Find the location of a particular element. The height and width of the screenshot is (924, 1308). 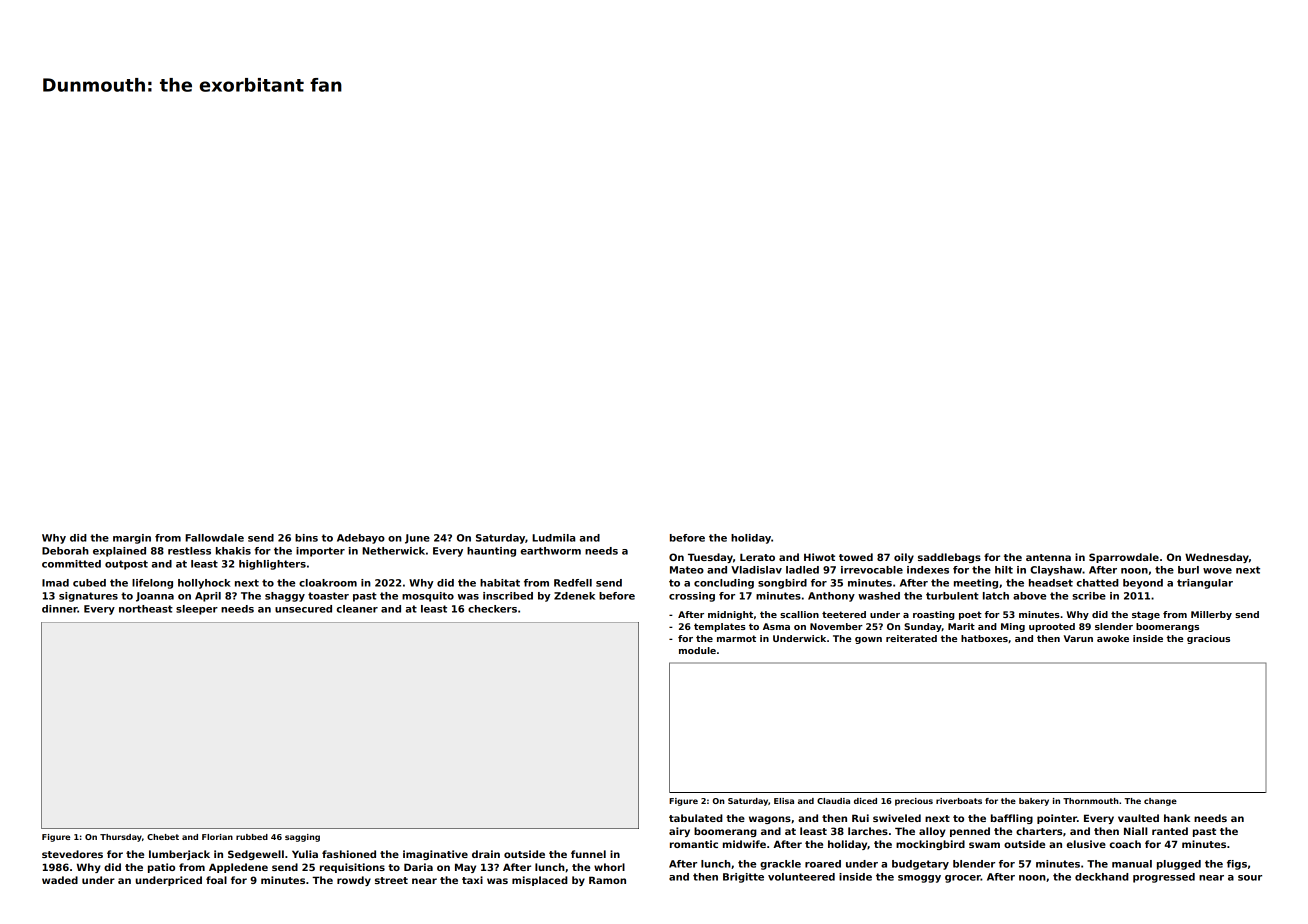

Elisa is located at coordinates (784, 801).
